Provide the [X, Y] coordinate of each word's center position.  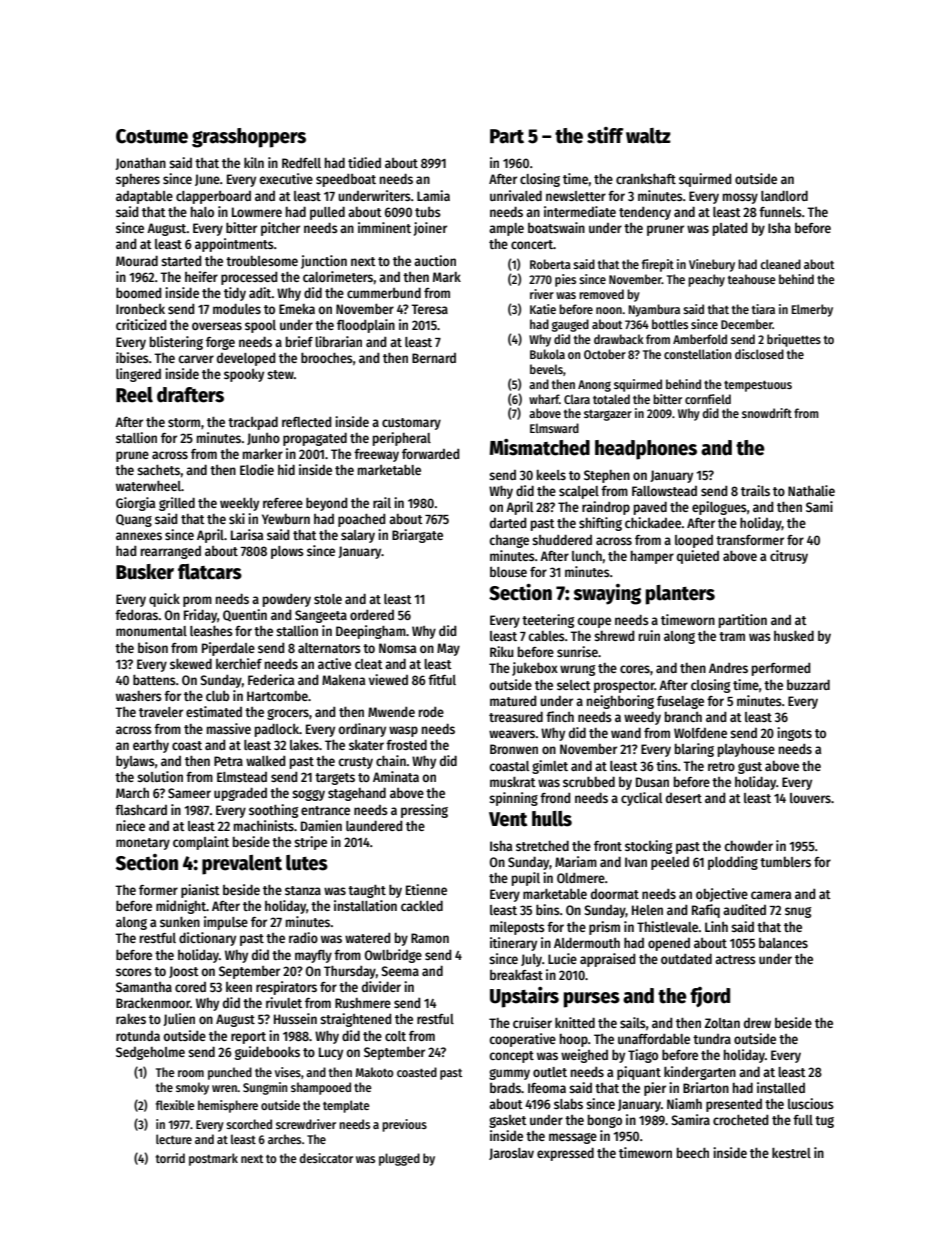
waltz [648, 136]
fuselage [680, 702]
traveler [161, 712]
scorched [249, 1124]
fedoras [136, 615]
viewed [388, 679]
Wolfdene [700, 733]
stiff [605, 135]
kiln [254, 162]
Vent [508, 819]
